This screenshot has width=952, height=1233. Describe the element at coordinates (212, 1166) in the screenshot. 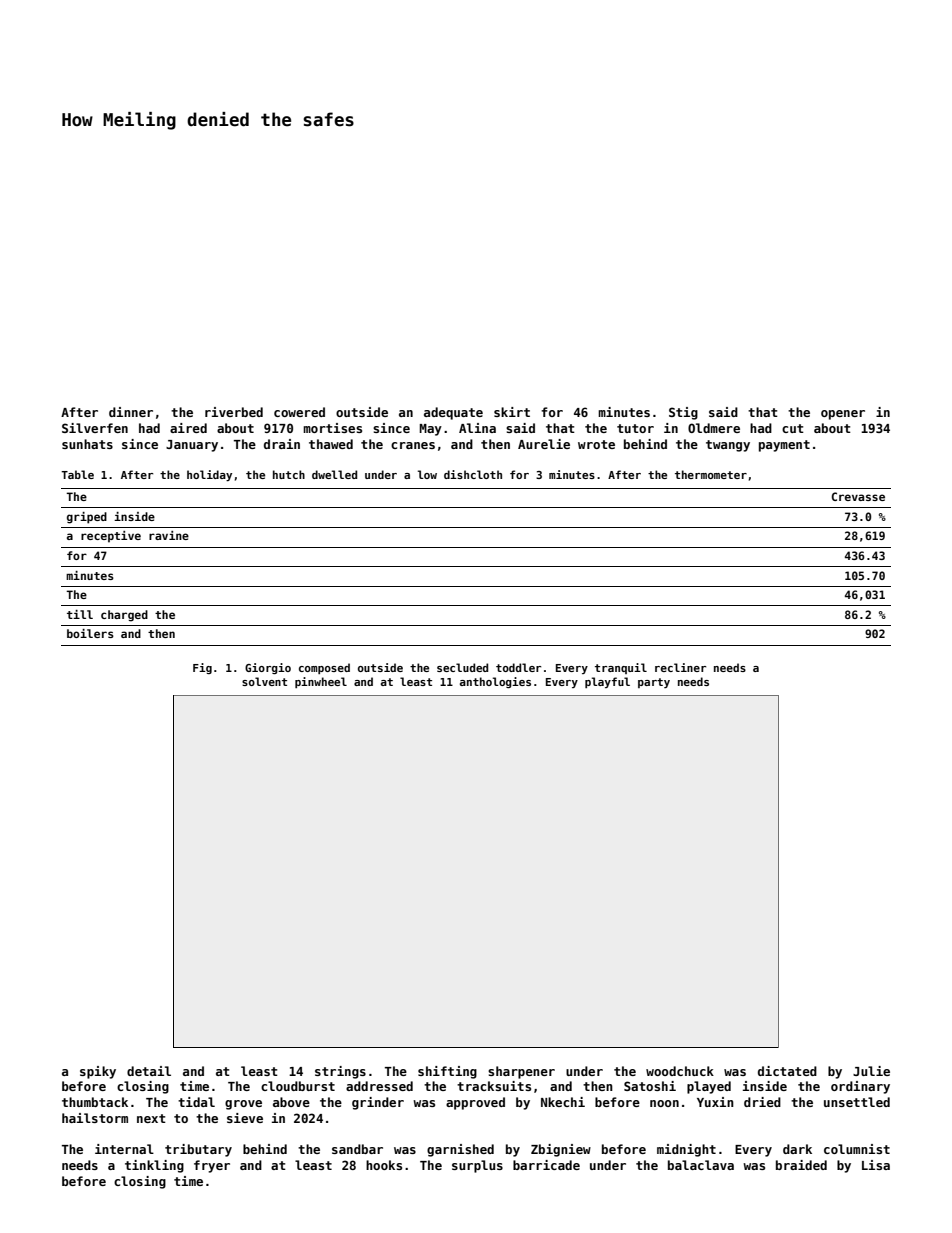

I see `fryer` at that location.
